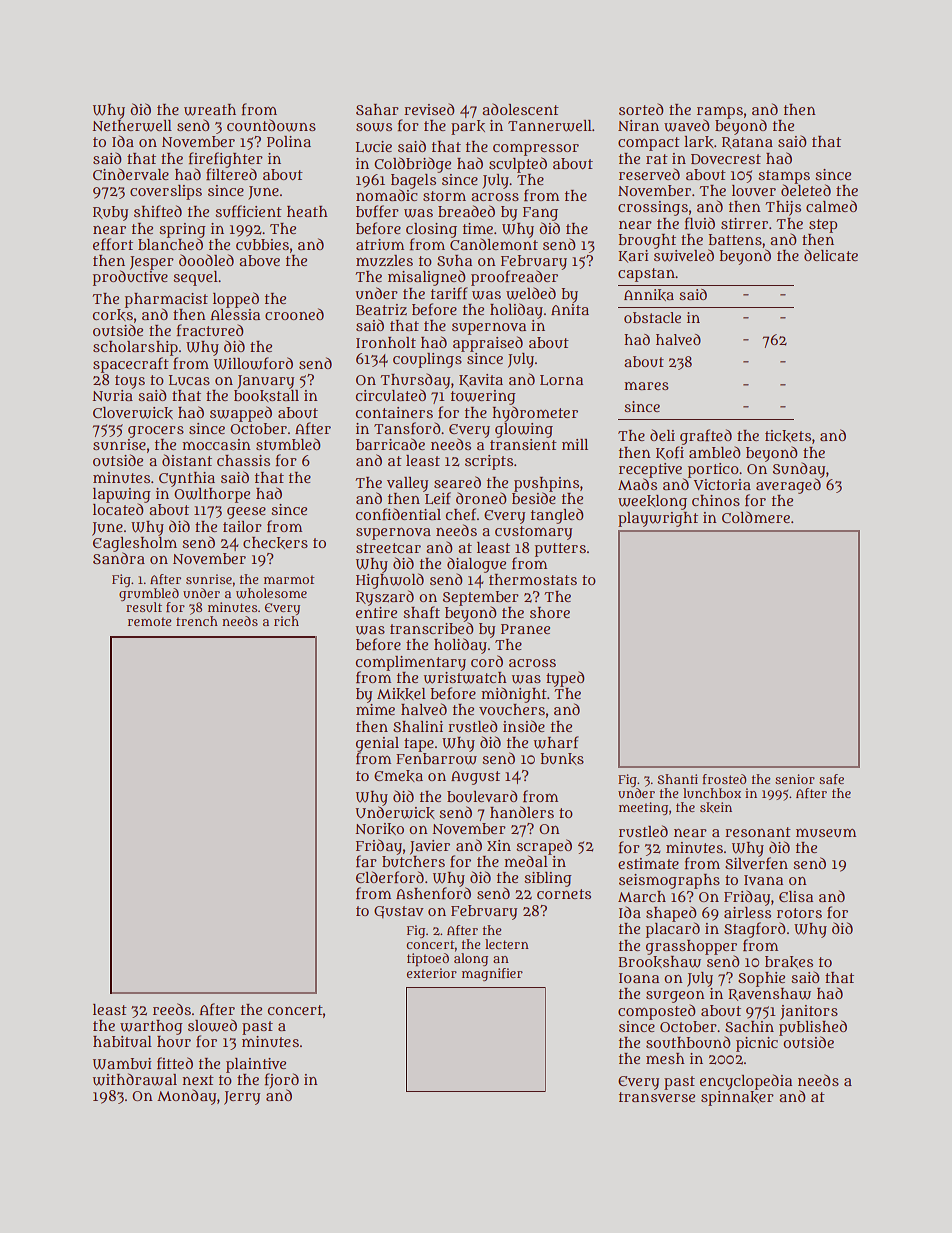 This document has height=1233, width=952. I want to click on reeds, so click(172, 1009).
